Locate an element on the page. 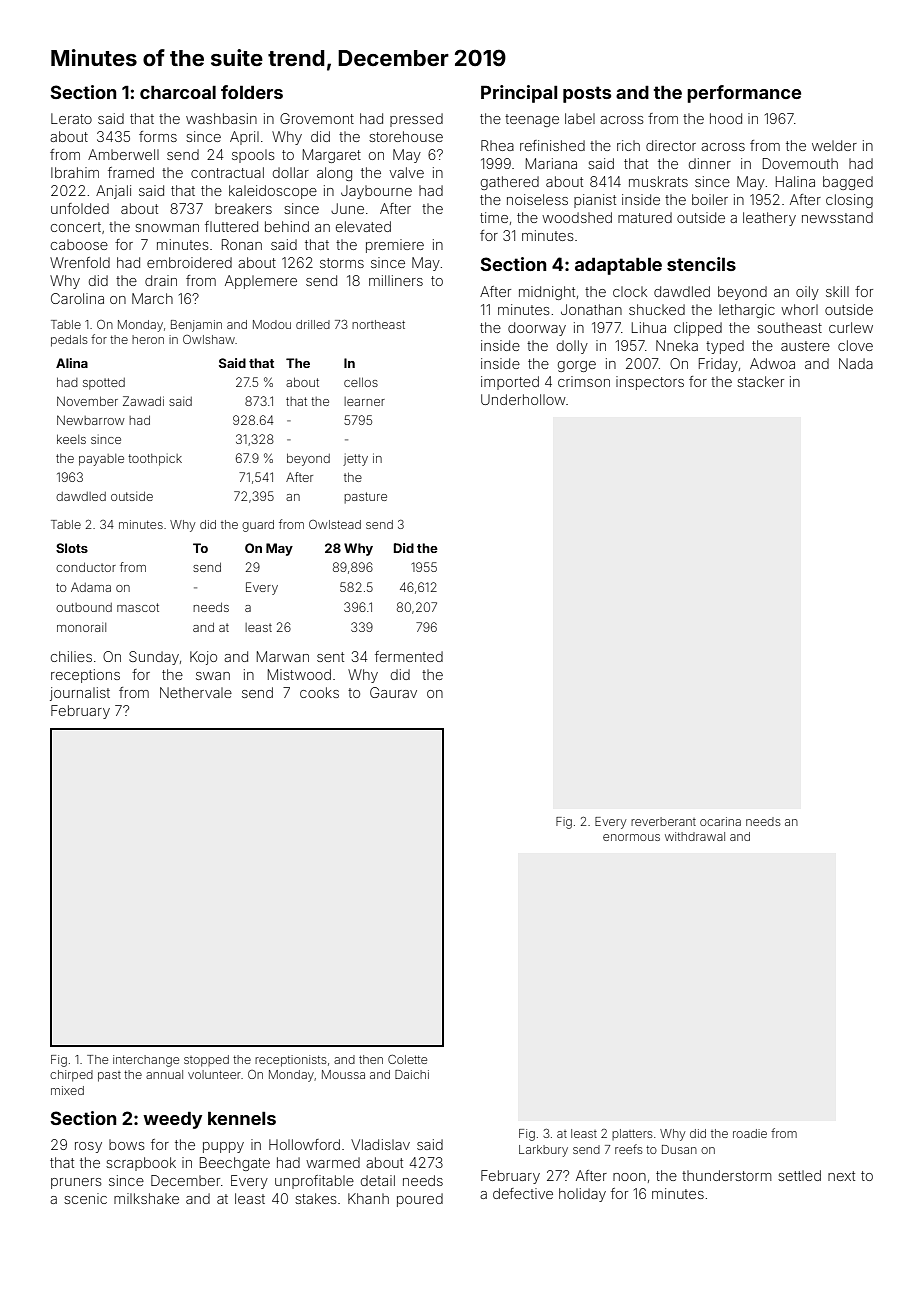 This document has width=924, height=1308. muskrats is located at coordinates (658, 181).
